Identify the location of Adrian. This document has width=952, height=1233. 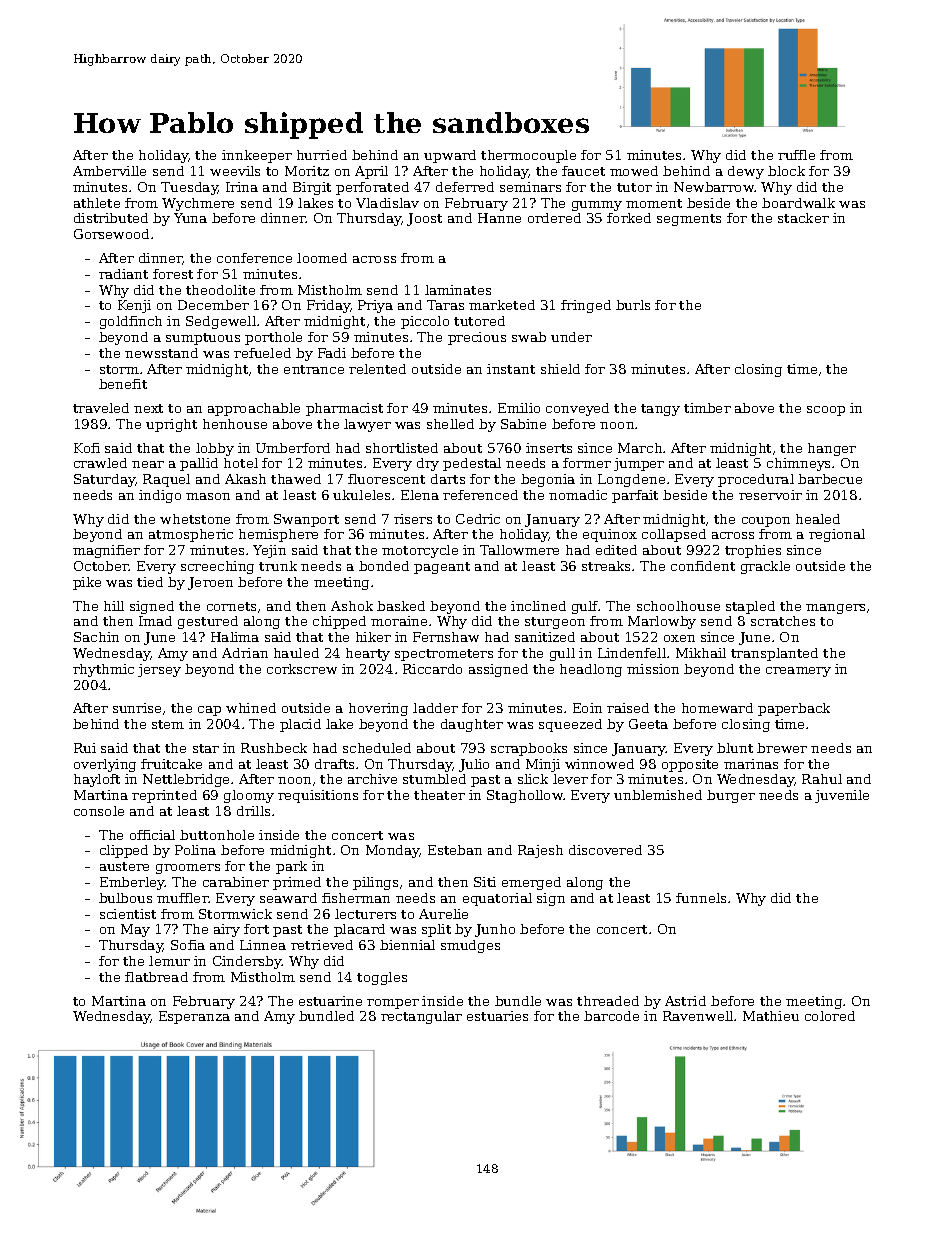
(245, 653).
